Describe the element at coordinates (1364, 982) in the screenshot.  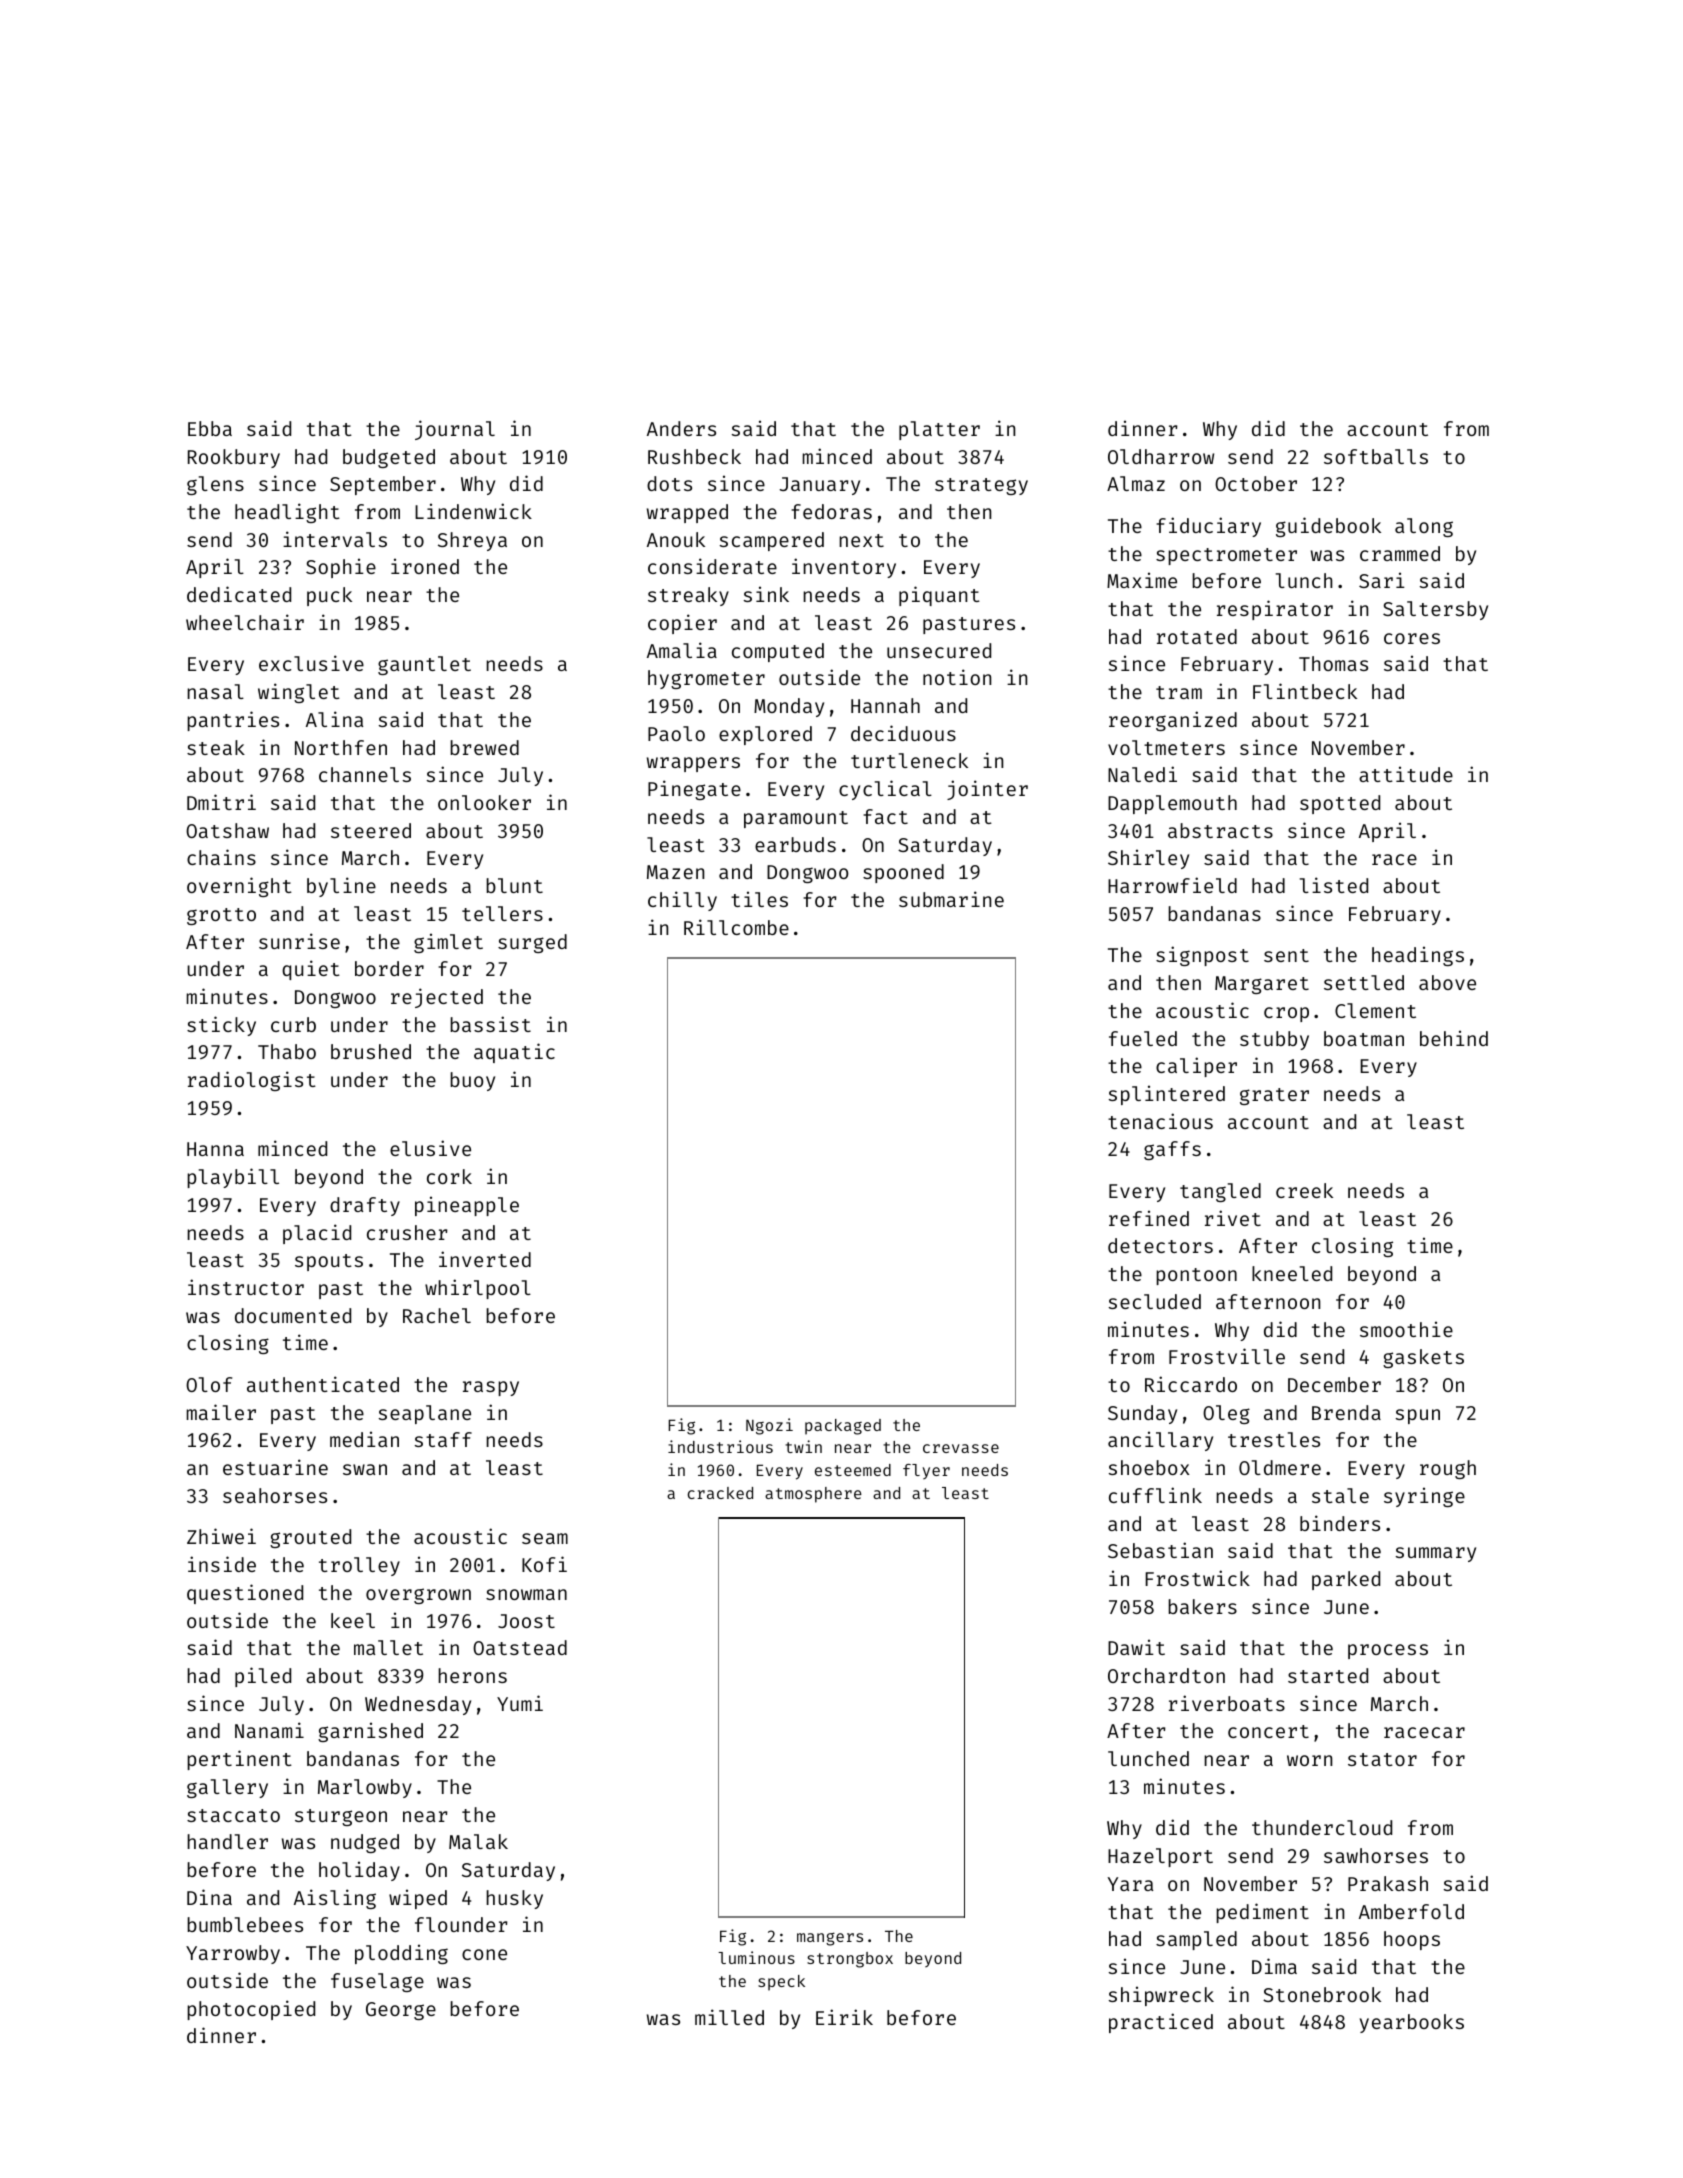
I see `settled` at that location.
